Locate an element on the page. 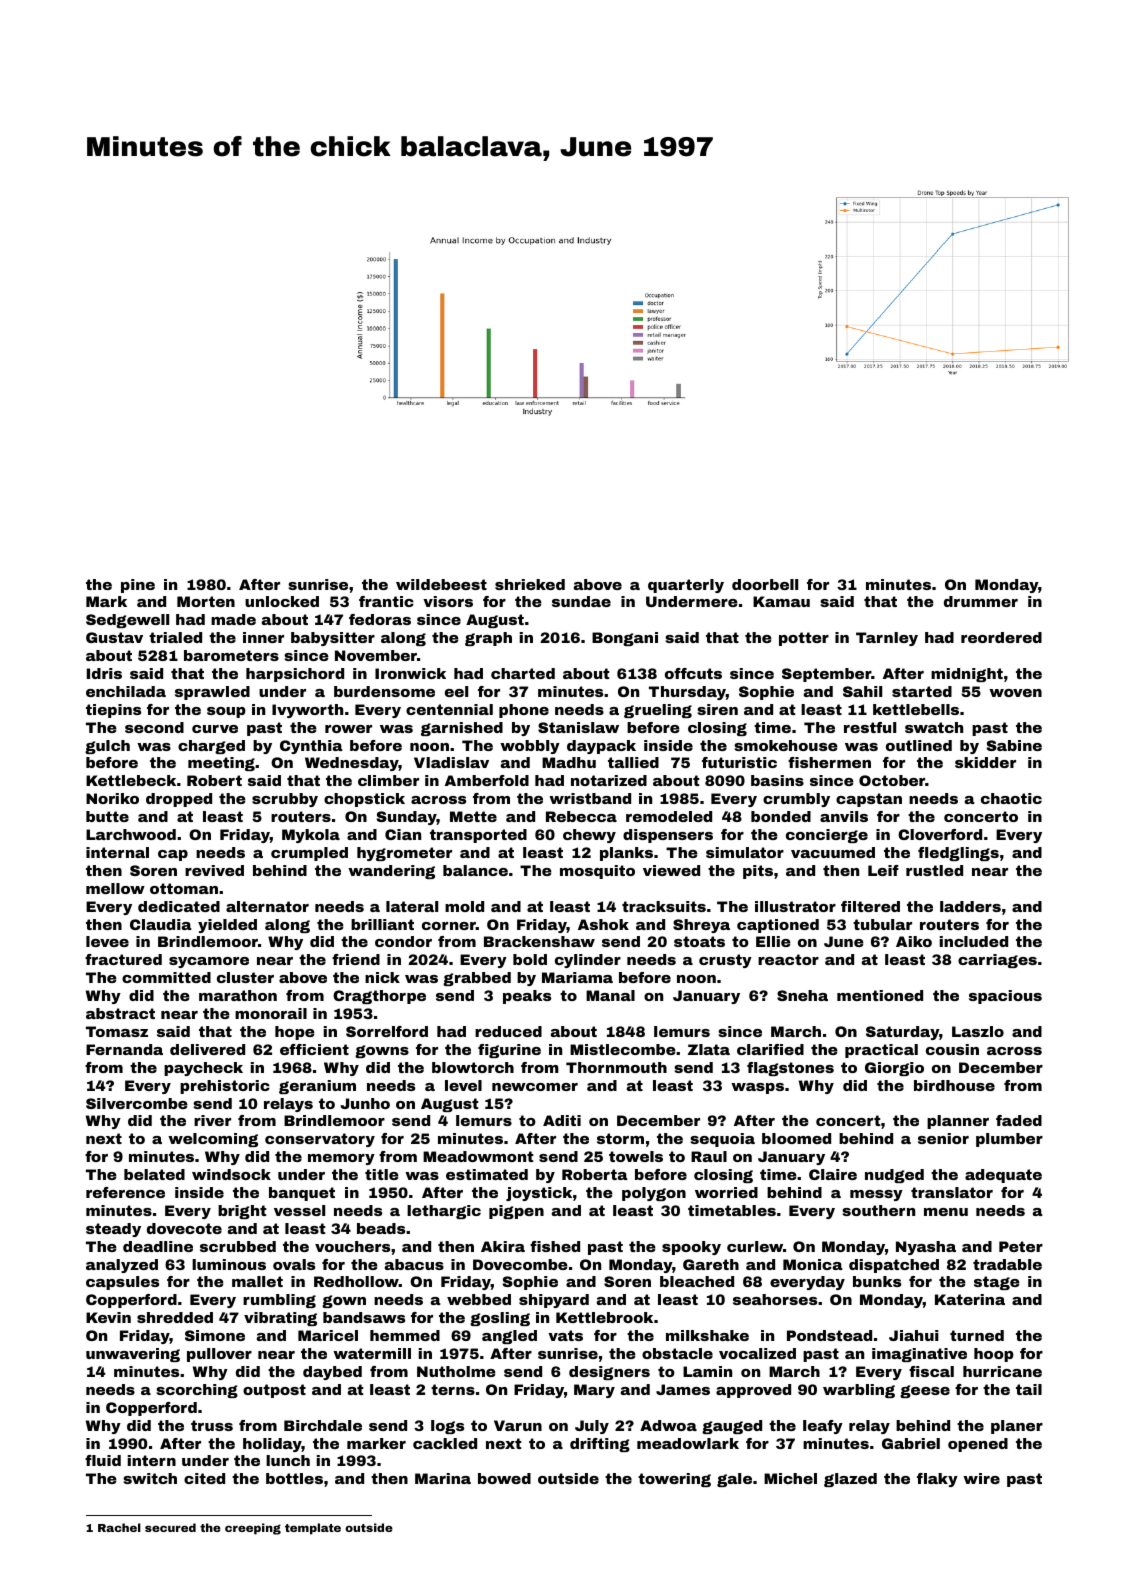 The height and width of the page is (1596, 1128). Sabine is located at coordinates (1014, 745).
